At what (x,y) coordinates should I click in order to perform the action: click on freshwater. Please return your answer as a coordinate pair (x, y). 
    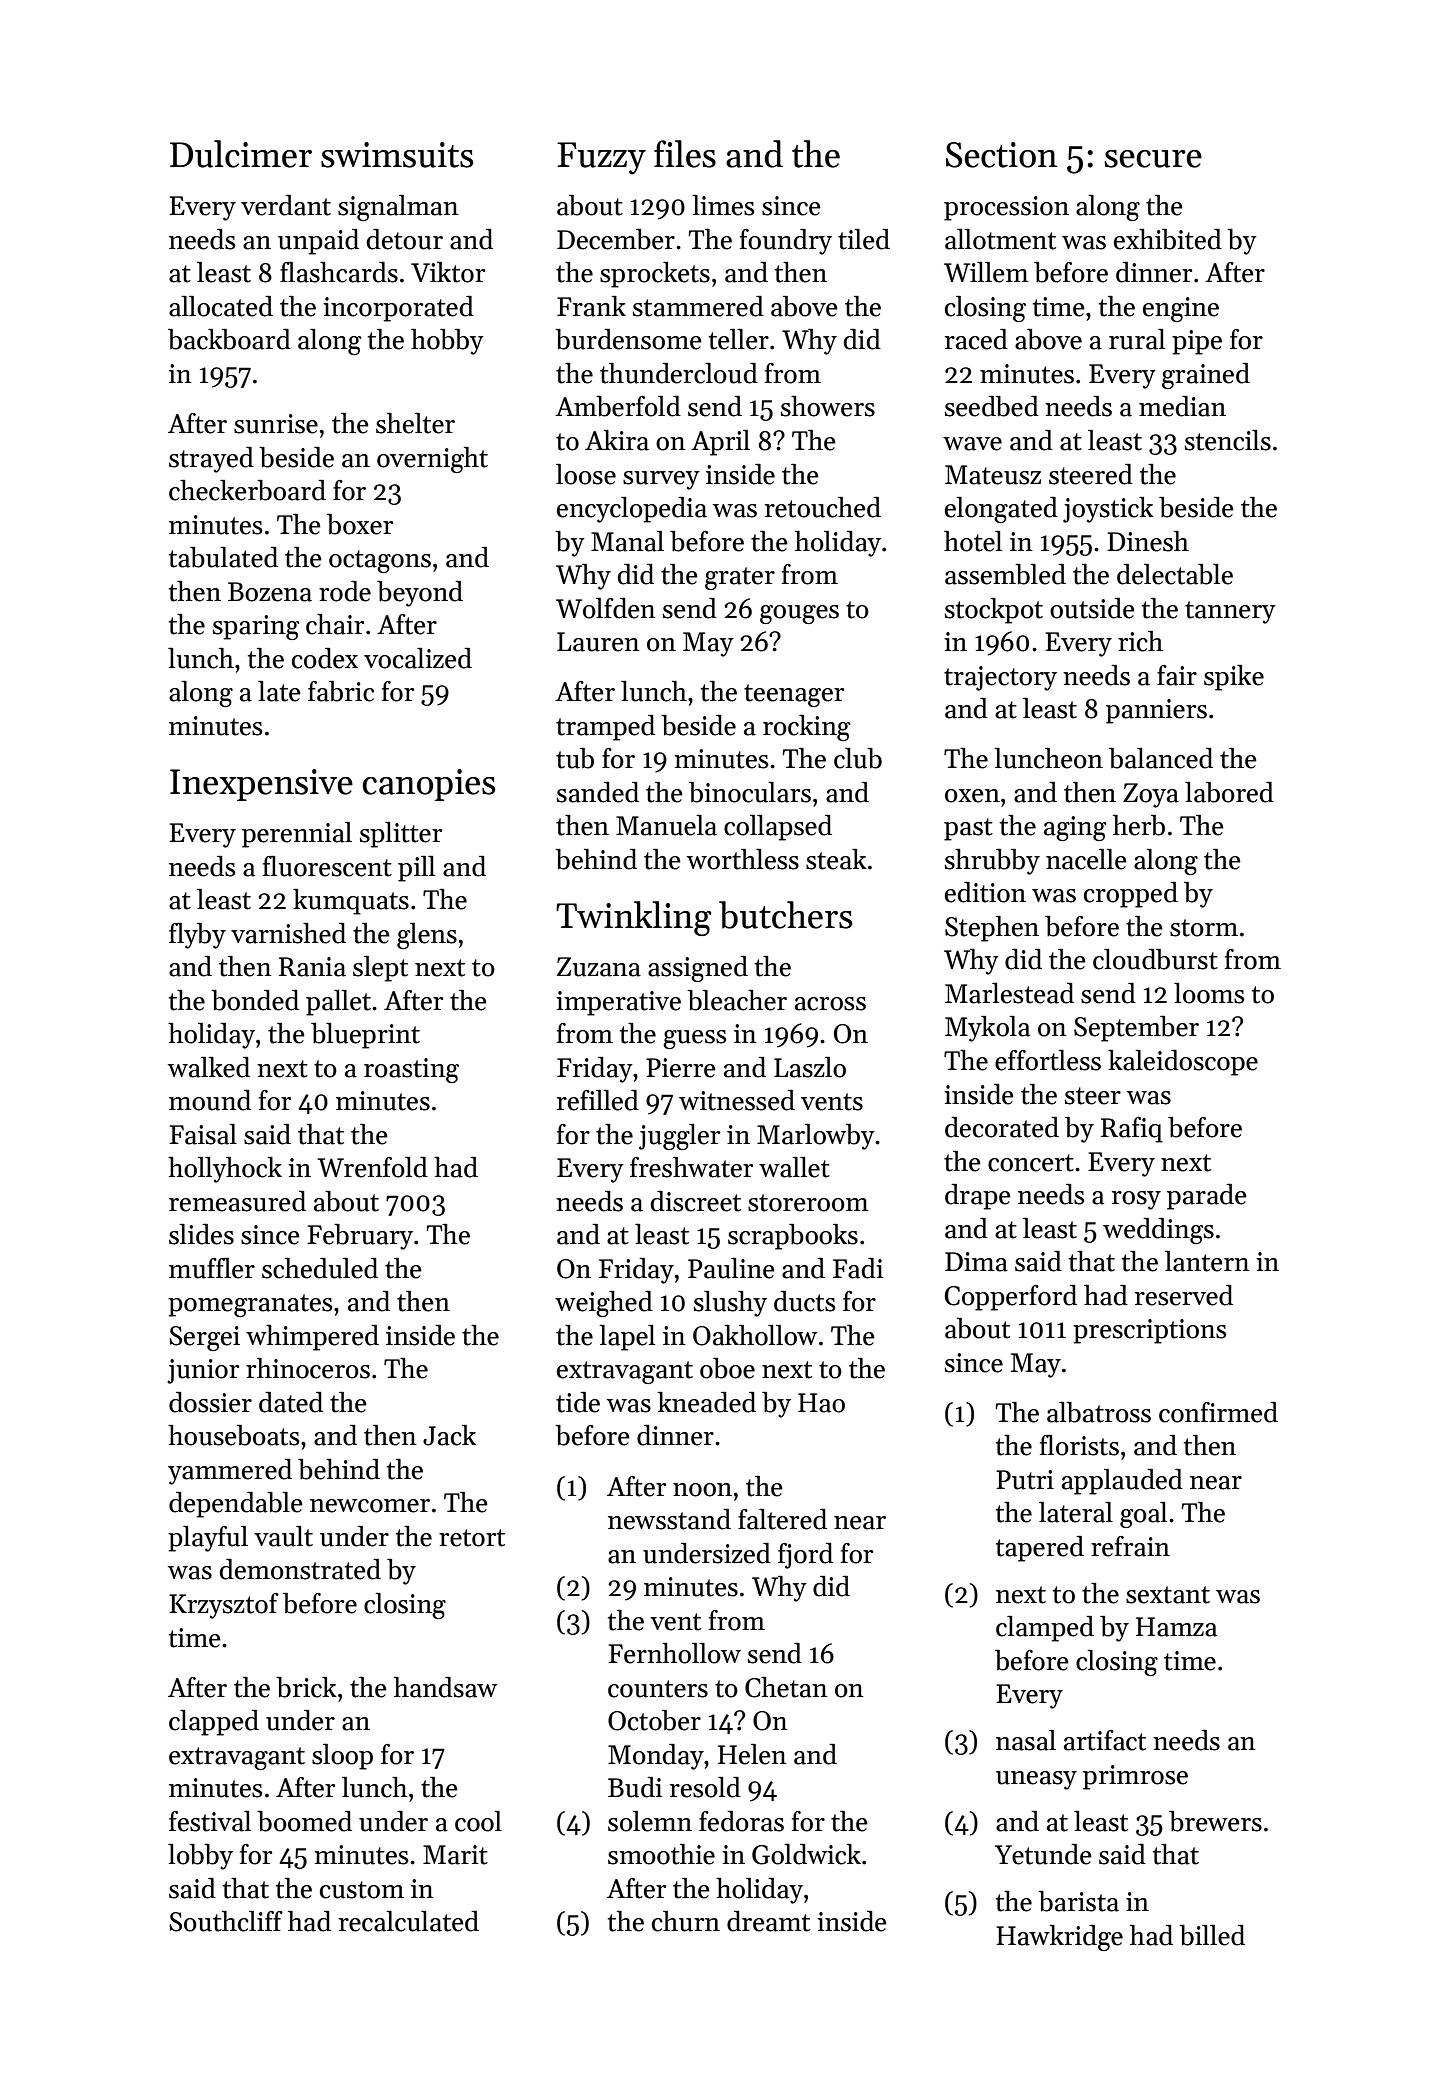
    Looking at the image, I should click on (691, 1167).
